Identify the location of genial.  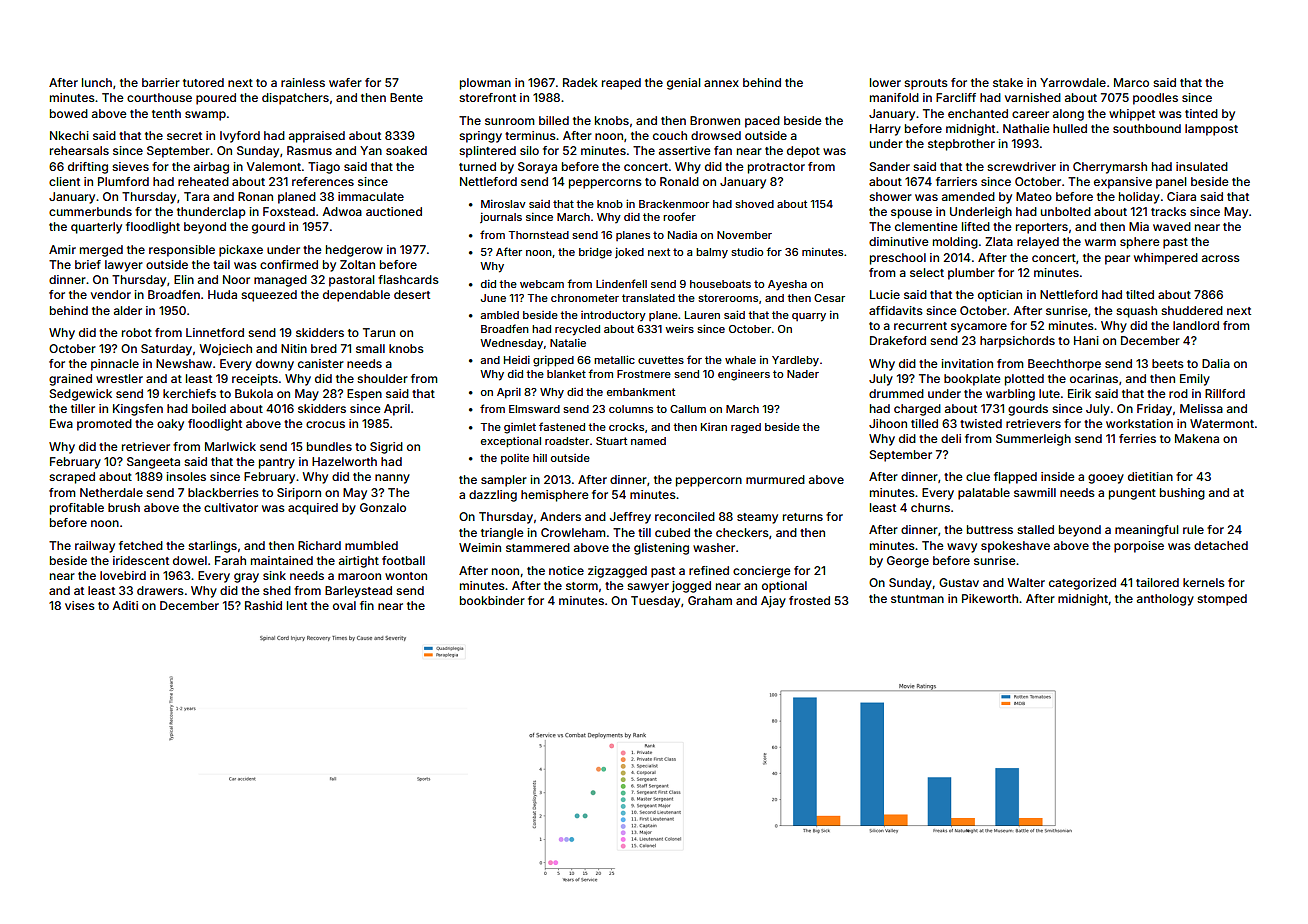
(683, 84).
